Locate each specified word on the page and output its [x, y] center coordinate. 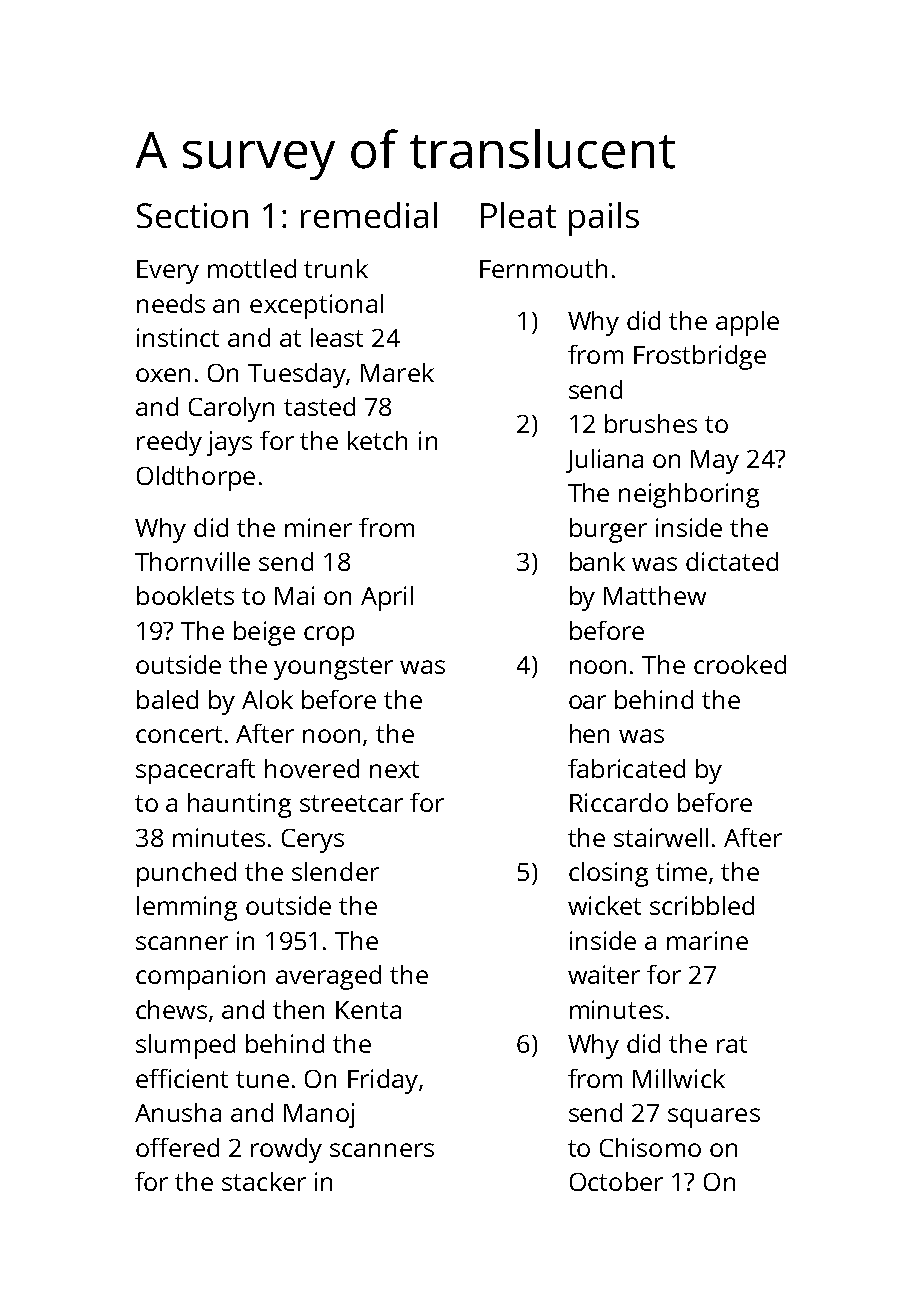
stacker [264, 1181]
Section [192, 215]
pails [604, 219]
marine [707, 940]
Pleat [518, 215]
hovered [312, 768]
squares [714, 1118]
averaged [328, 977]
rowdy [286, 1150]
